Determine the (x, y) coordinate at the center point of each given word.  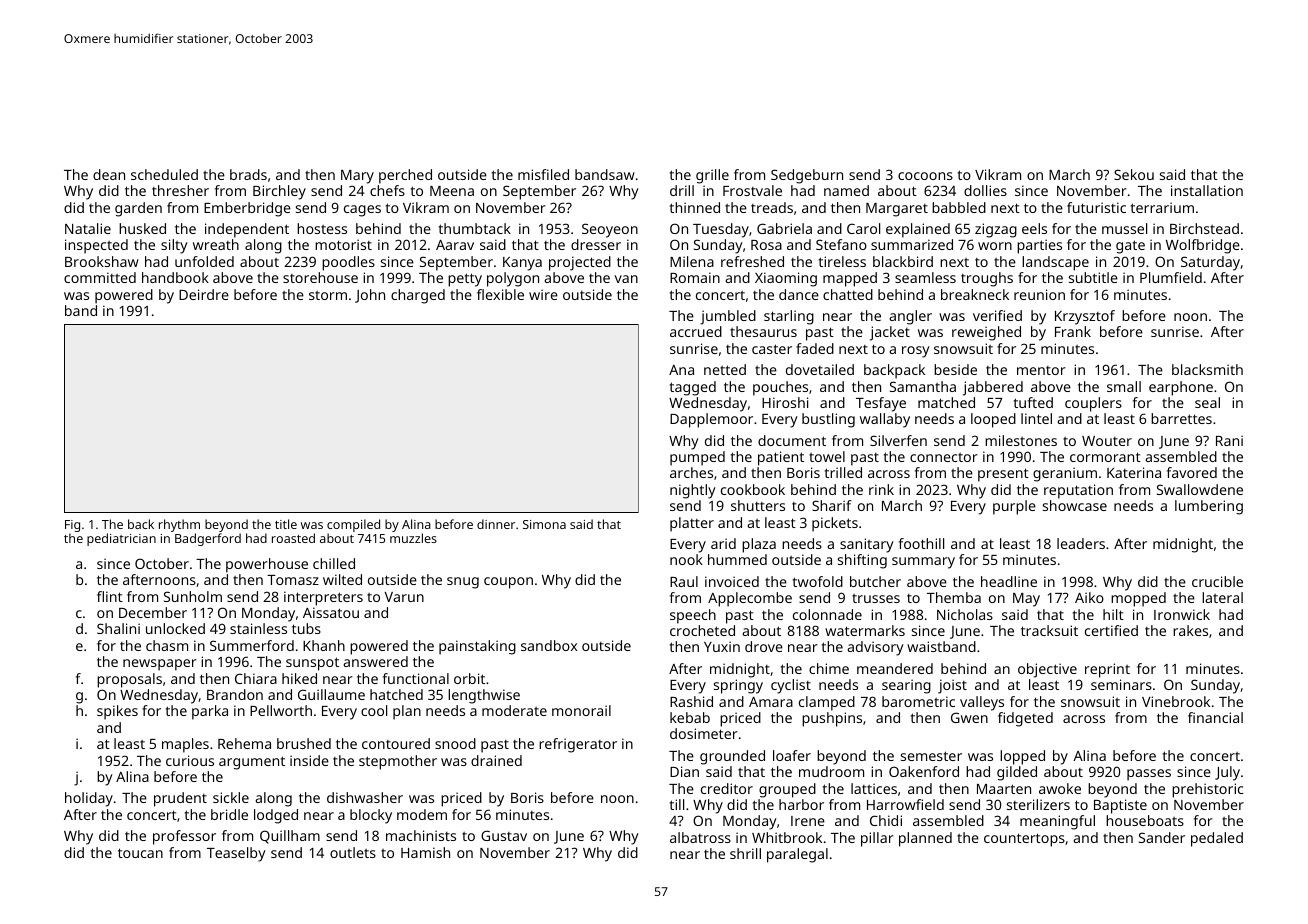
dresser (596, 244)
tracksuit (1049, 630)
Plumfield (1171, 277)
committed (100, 277)
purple (1014, 507)
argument (252, 763)
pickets (835, 524)
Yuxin (722, 646)
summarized (912, 244)
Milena (692, 261)
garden (138, 209)
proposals (129, 680)
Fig (72, 526)
